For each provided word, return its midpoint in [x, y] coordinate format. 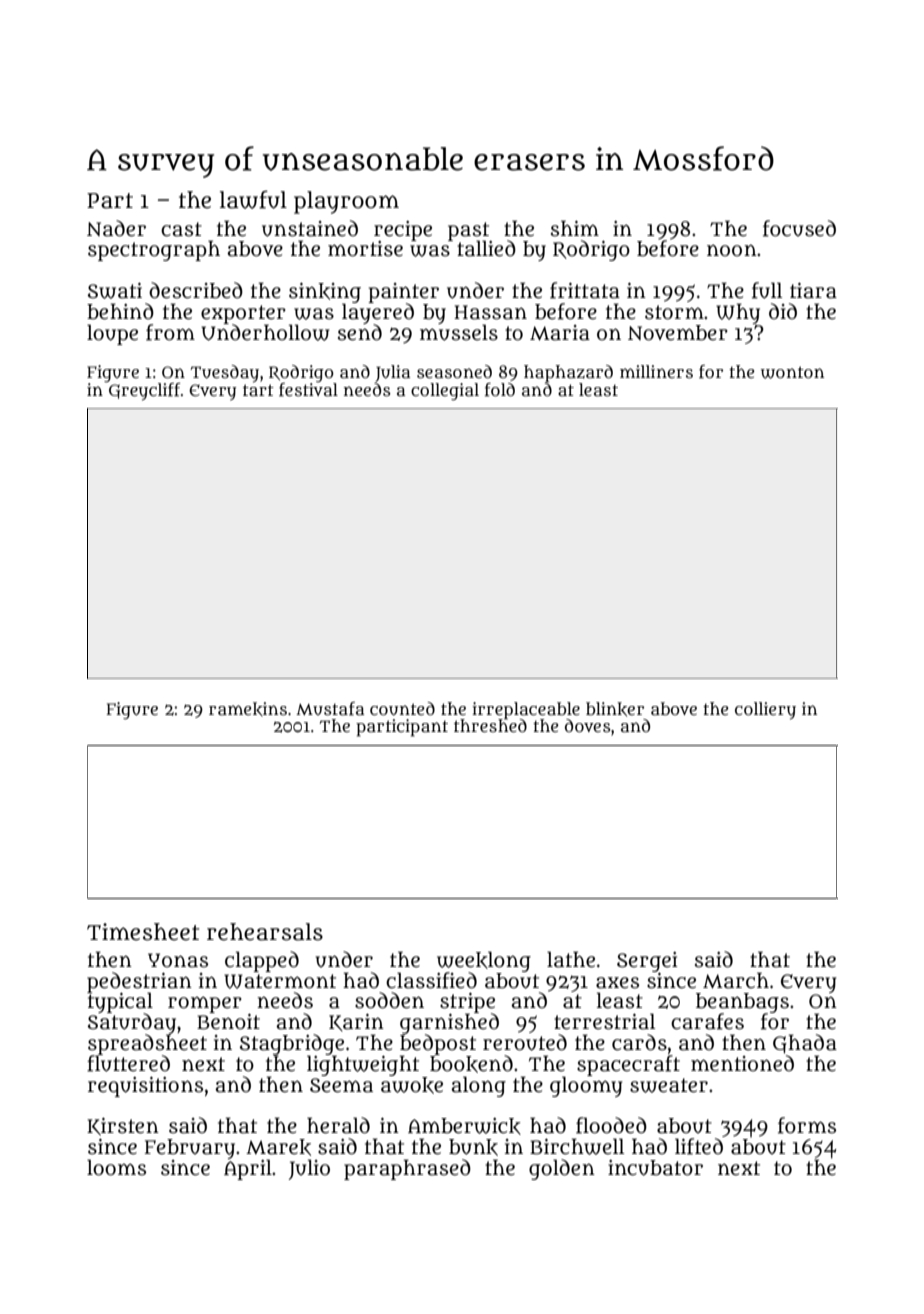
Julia [392, 373]
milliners [656, 371]
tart [258, 390]
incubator [655, 1168]
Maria [560, 333]
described [196, 290]
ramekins [248, 709]
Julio [309, 1169]
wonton [792, 372]
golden [562, 1169]
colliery [765, 711]
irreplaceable [526, 710]
